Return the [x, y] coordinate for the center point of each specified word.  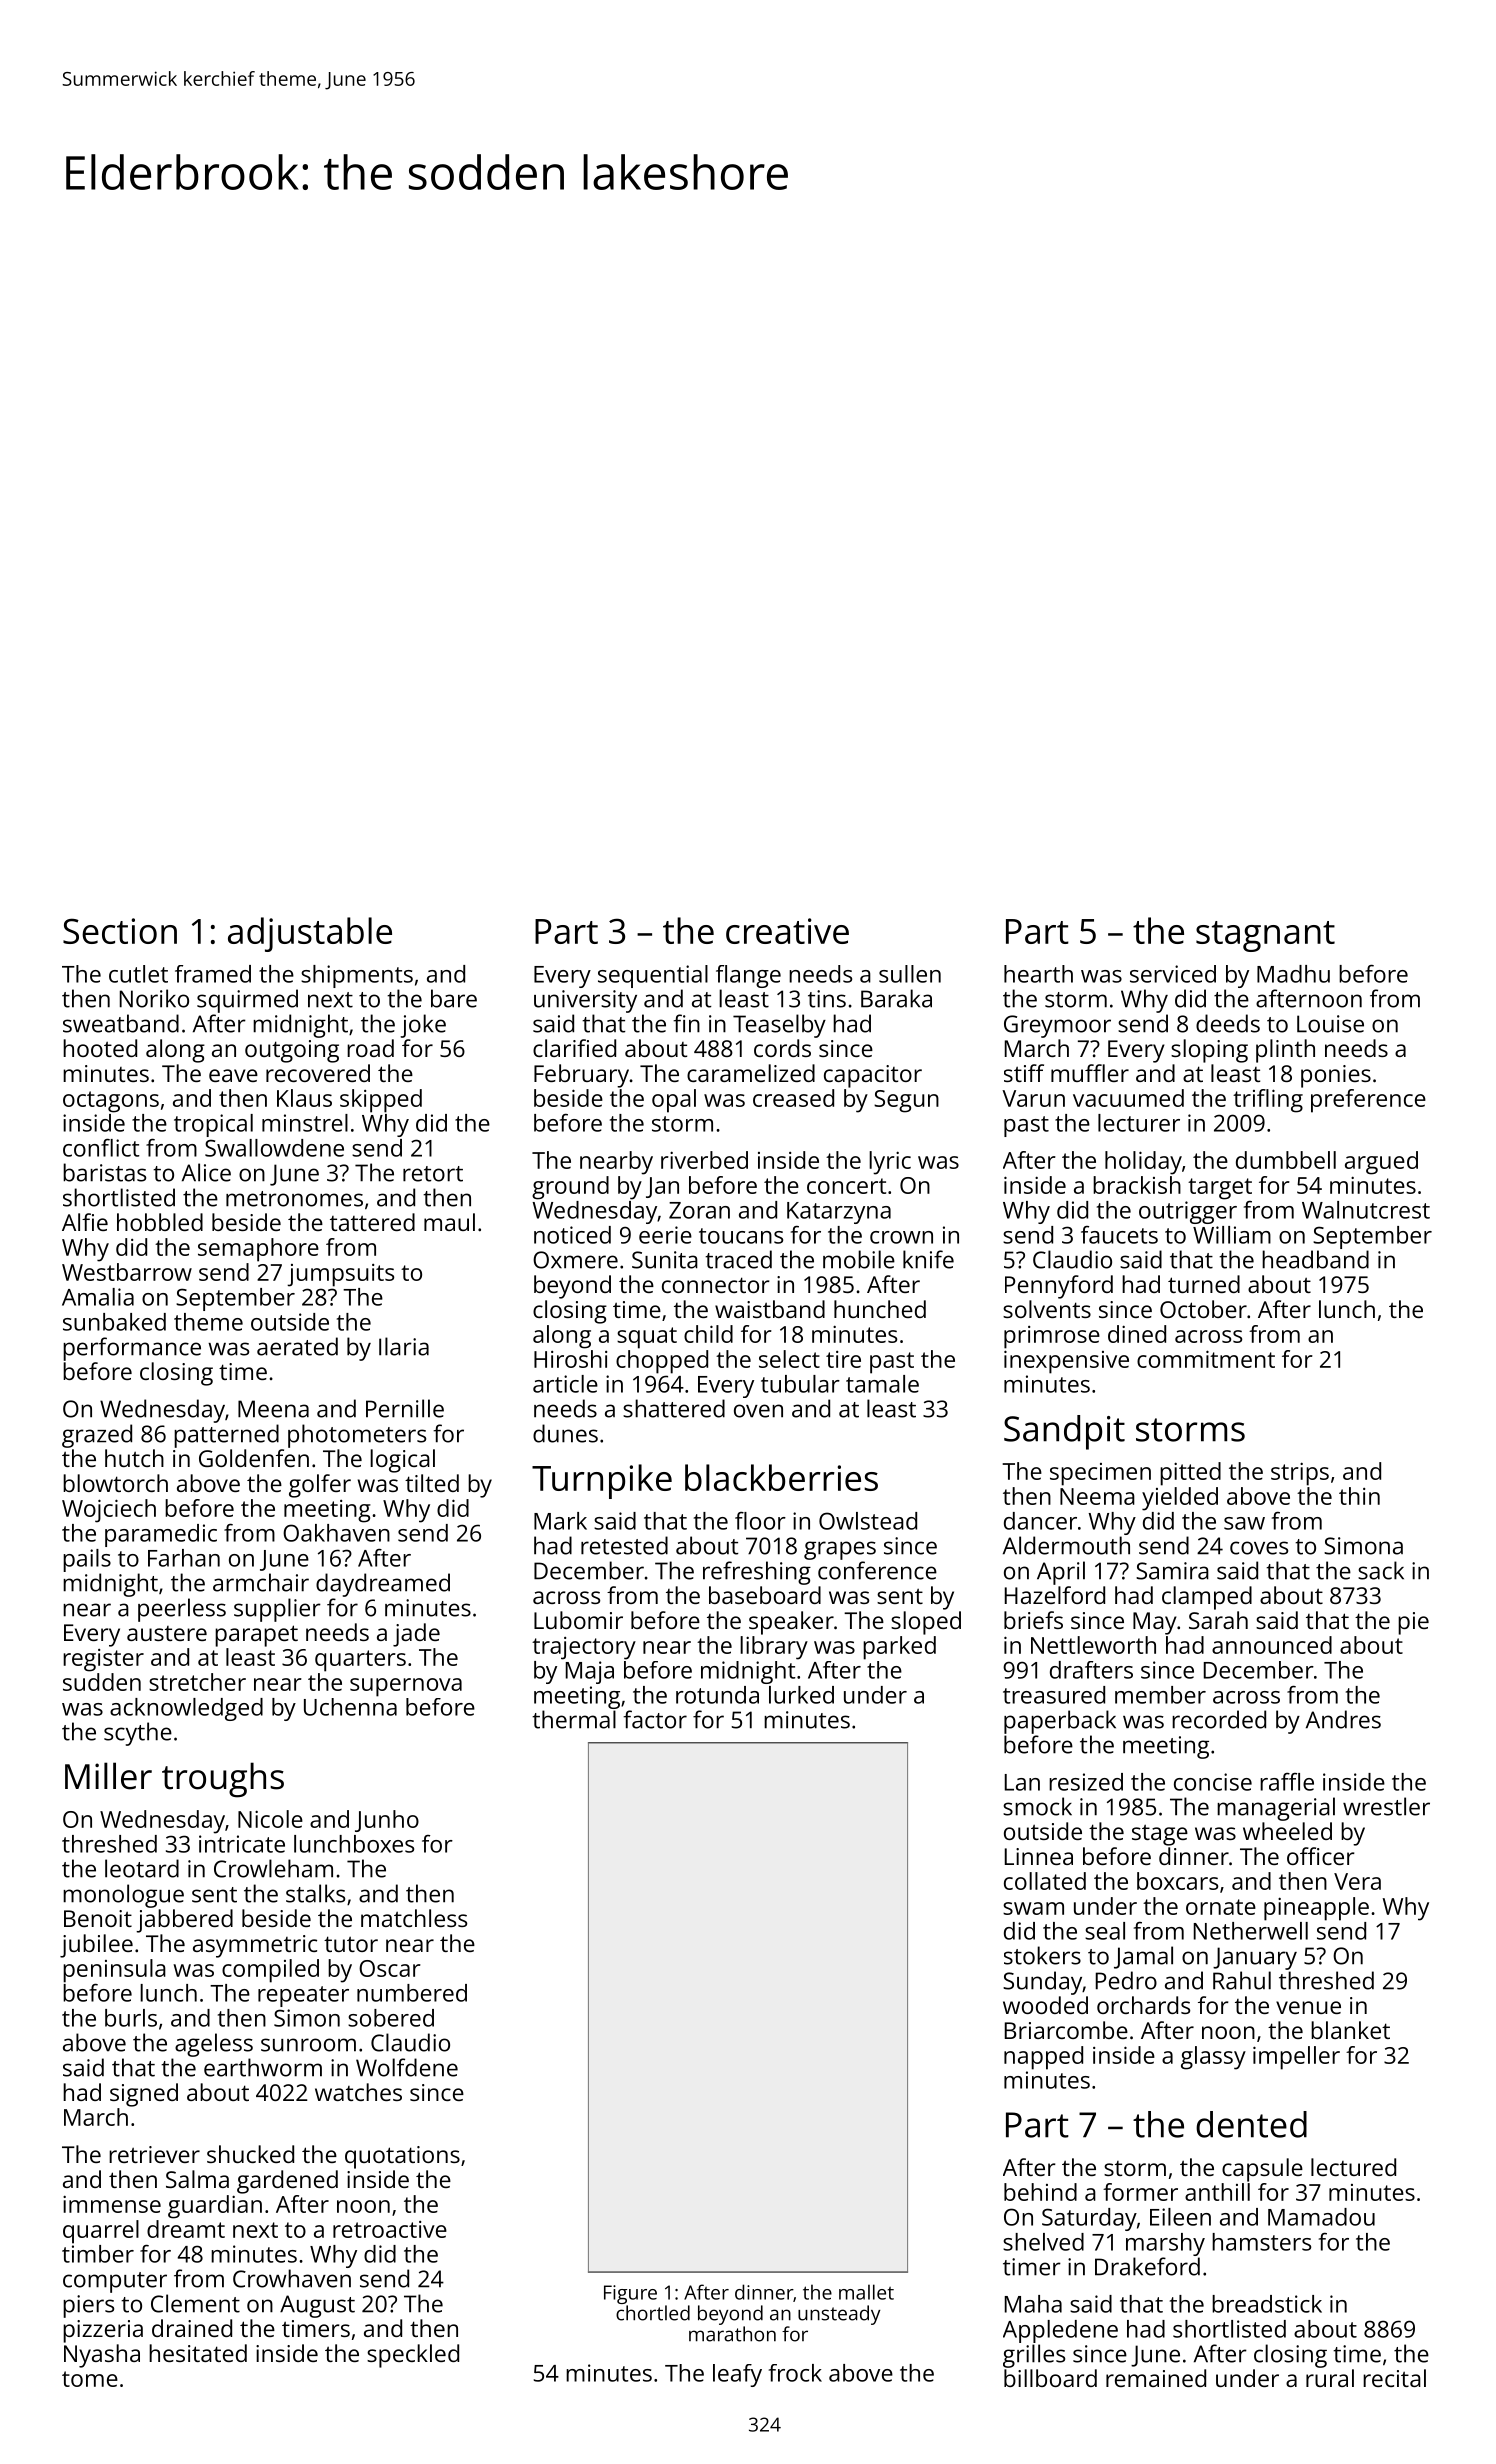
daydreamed [383, 1585]
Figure [630, 2294]
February [581, 1076]
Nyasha [102, 2356]
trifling [1268, 1101]
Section [120, 931]
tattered [372, 1222]
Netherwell [1251, 1931]
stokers [1042, 1955]
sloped [926, 1623]
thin [1359, 1496]
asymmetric [255, 1946]
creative [787, 931]
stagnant [1265, 936]
